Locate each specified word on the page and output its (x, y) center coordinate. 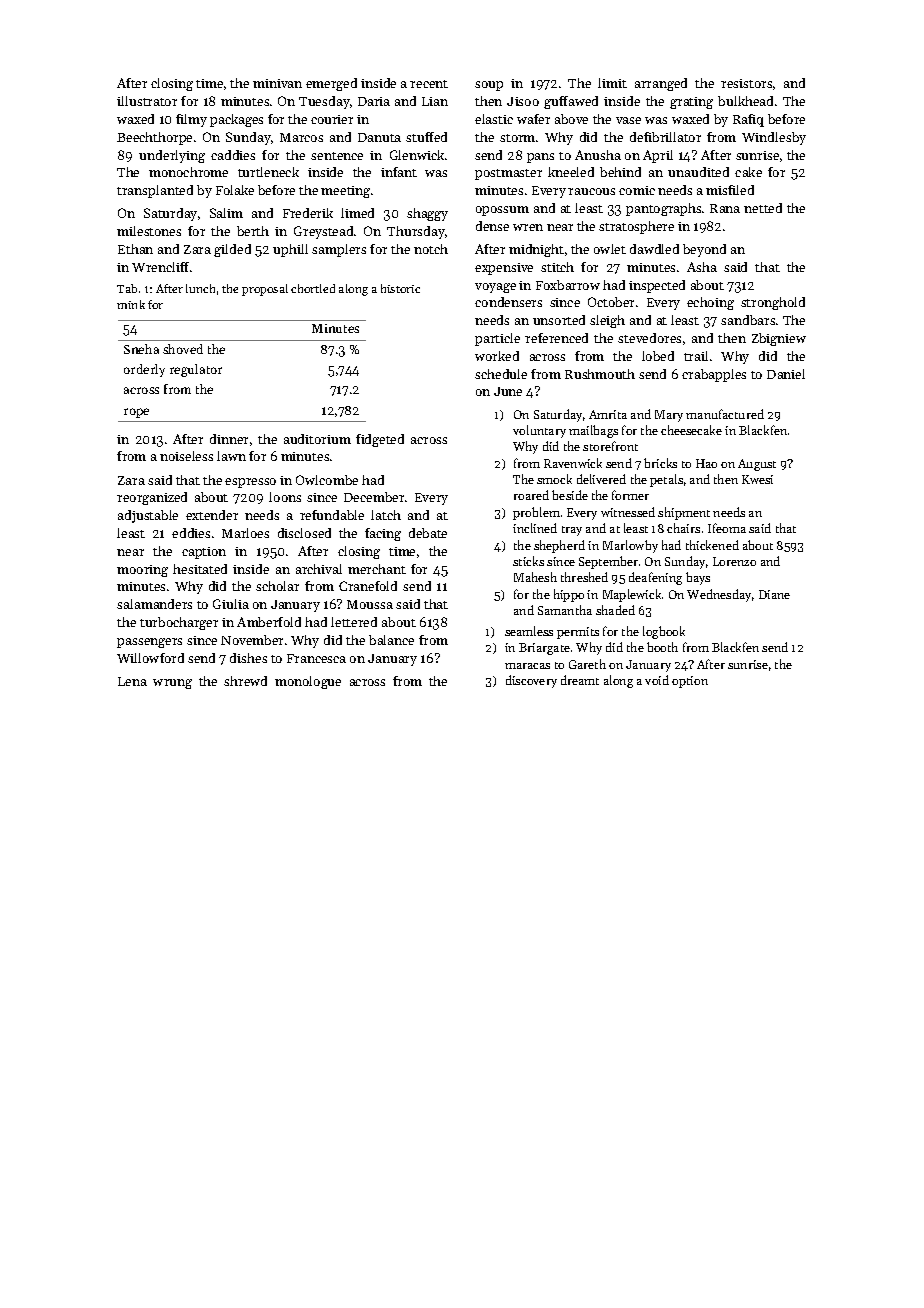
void (657, 680)
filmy (191, 120)
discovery (531, 681)
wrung (172, 684)
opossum (502, 211)
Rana (725, 208)
